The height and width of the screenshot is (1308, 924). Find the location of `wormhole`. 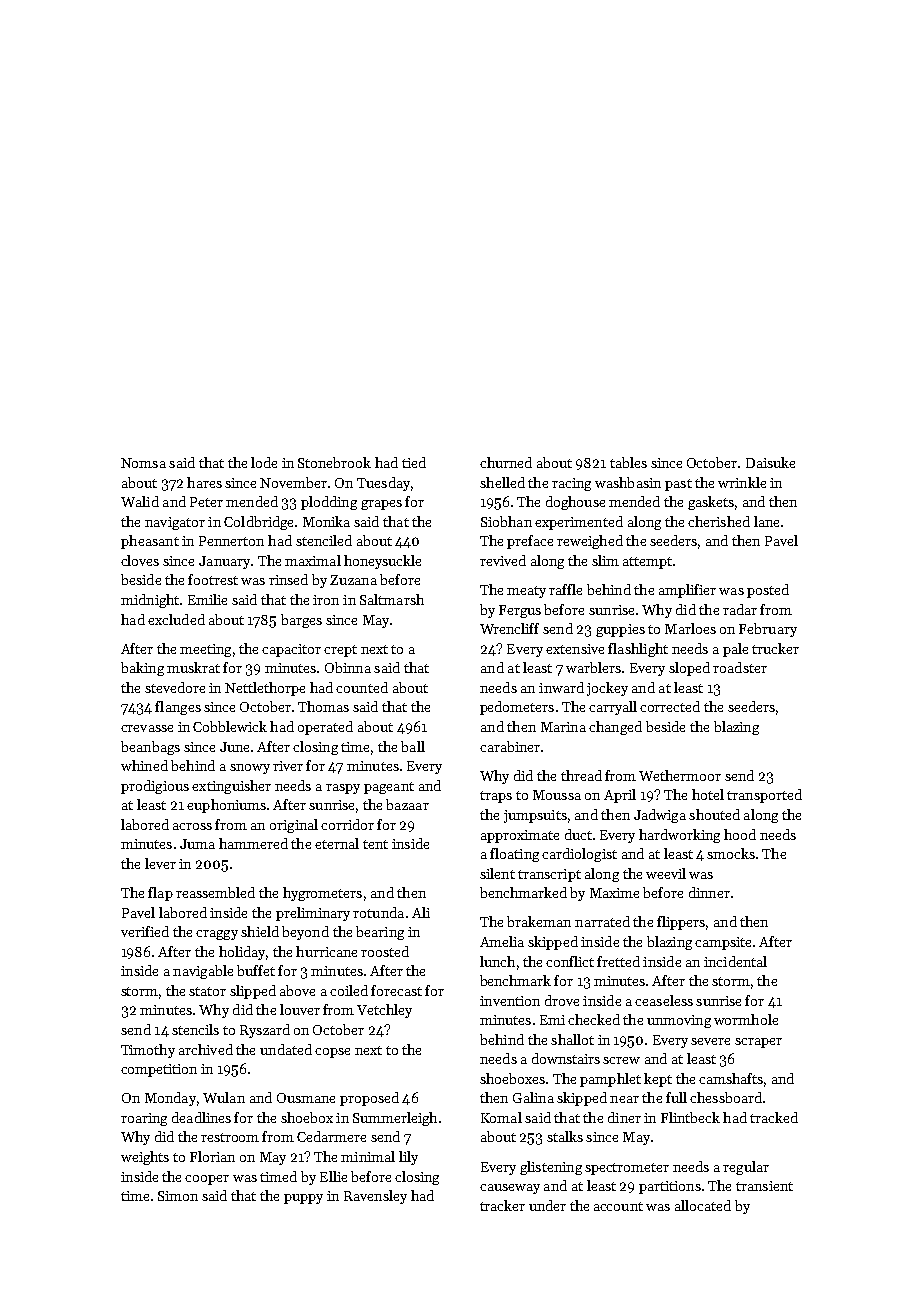

wormhole is located at coordinates (746, 1019).
